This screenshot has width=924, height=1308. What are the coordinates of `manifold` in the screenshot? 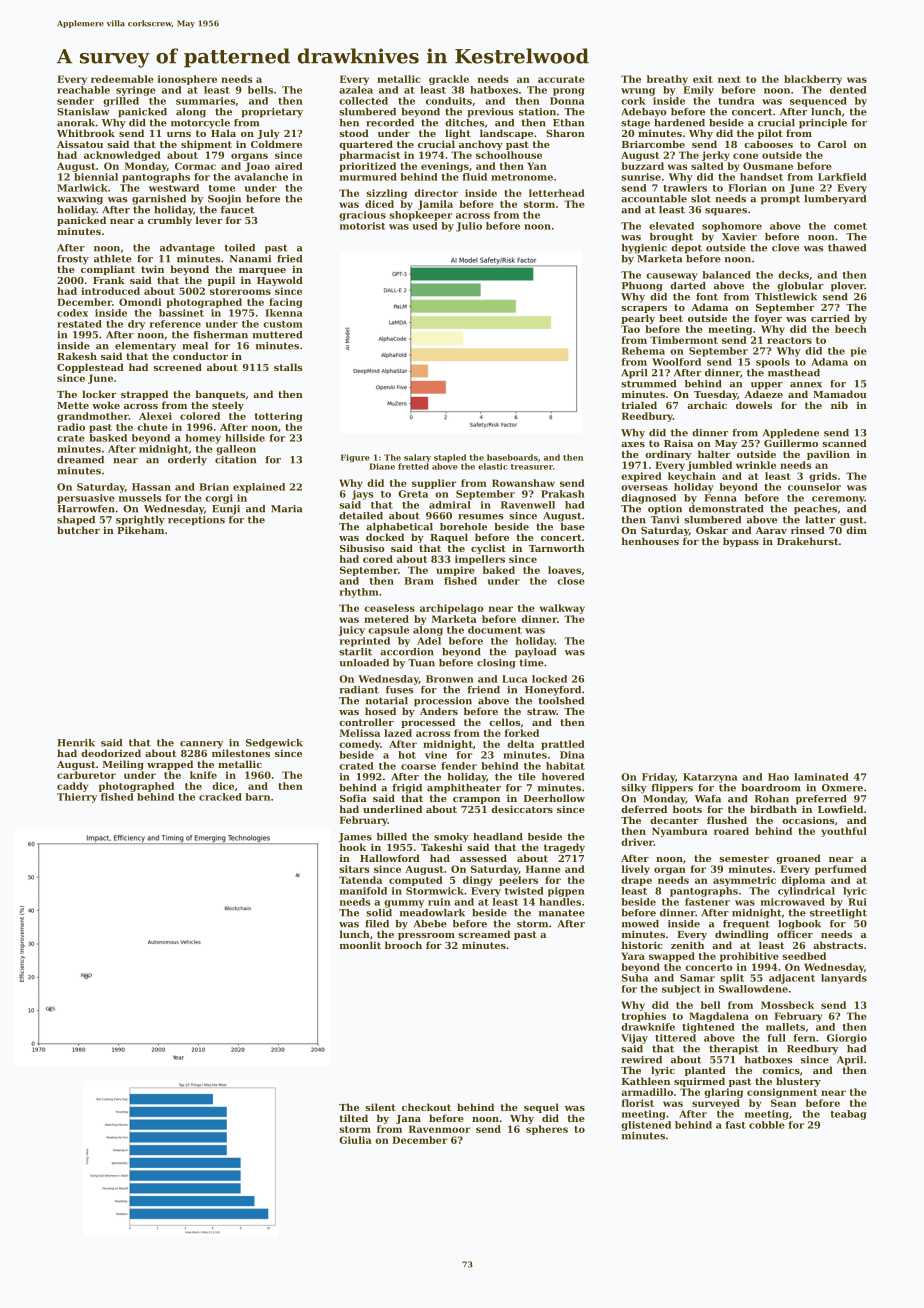 It's located at (363, 891).
